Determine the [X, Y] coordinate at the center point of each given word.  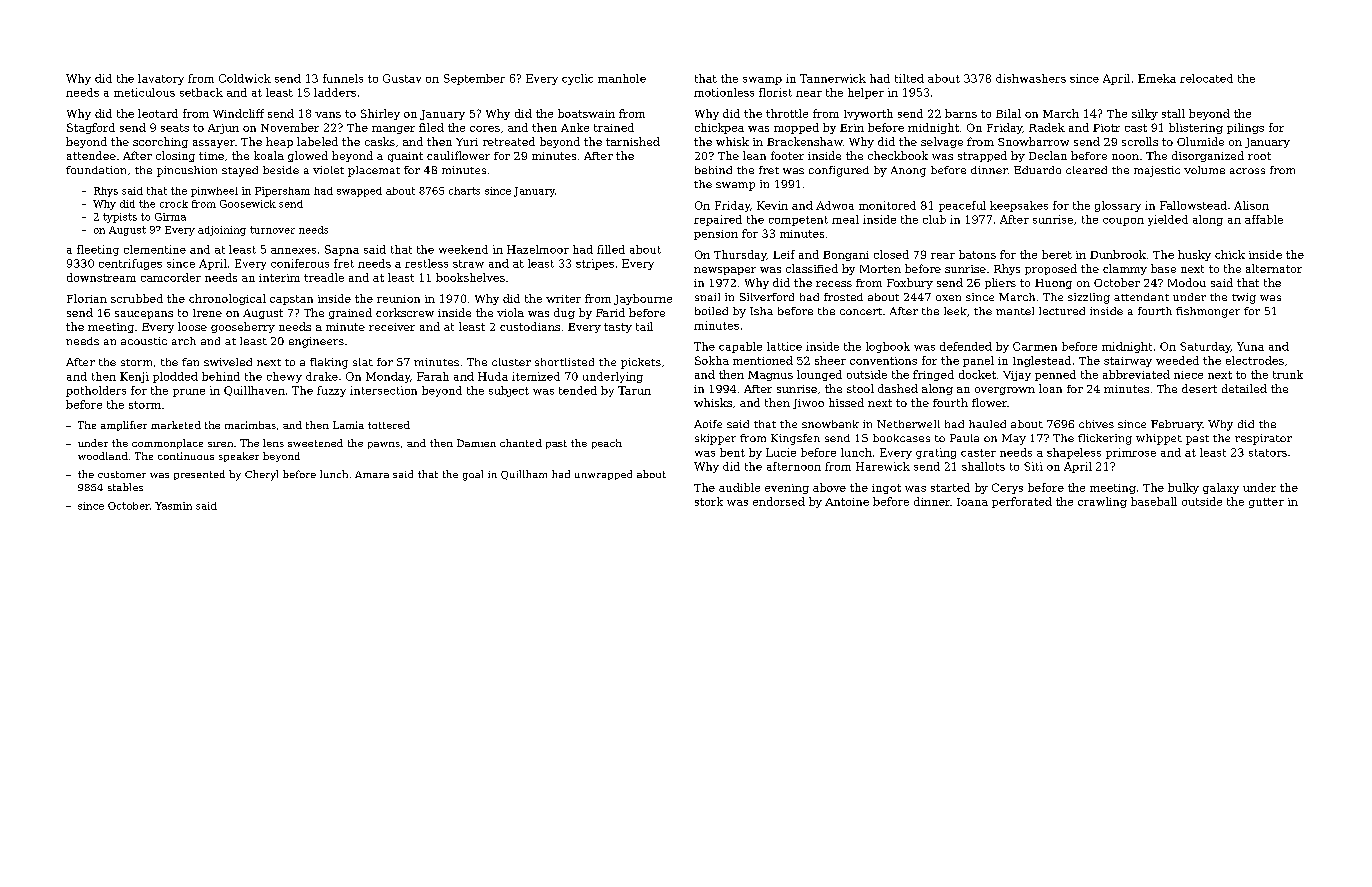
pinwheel [214, 192]
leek [955, 311]
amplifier [124, 426]
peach [607, 444]
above [829, 487]
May [1014, 439]
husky [1194, 255]
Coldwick [245, 78]
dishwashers [1031, 78]
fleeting [98, 250]
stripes [595, 264]
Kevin [772, 205]
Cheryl [261, 475]
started [950, 487]
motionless [724, 92]
